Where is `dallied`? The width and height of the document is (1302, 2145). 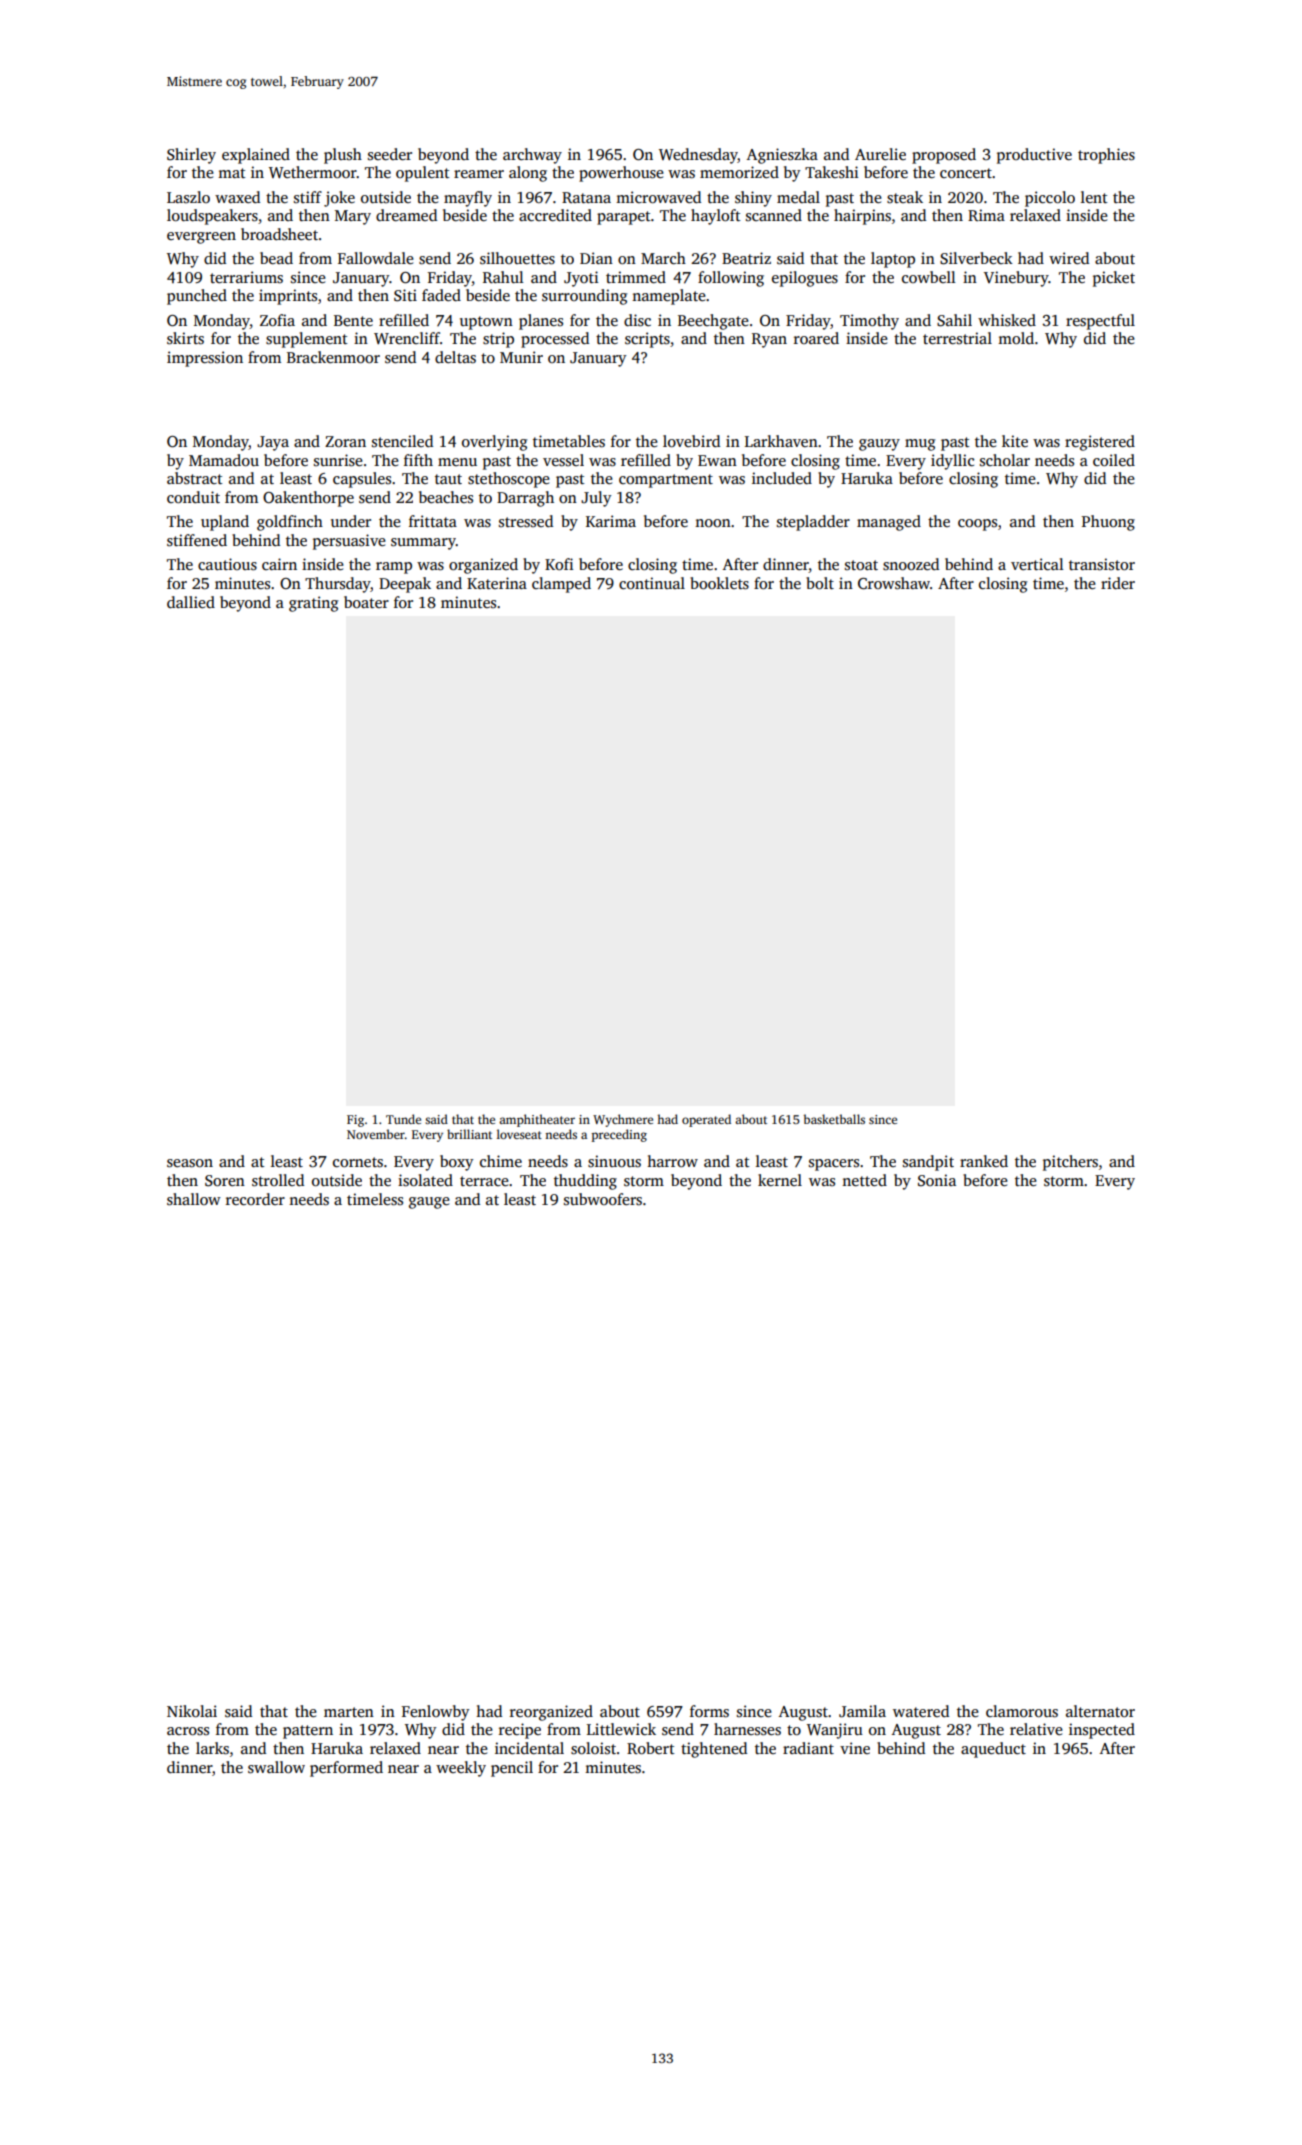
dallied is located at coordinates (191, 602).
